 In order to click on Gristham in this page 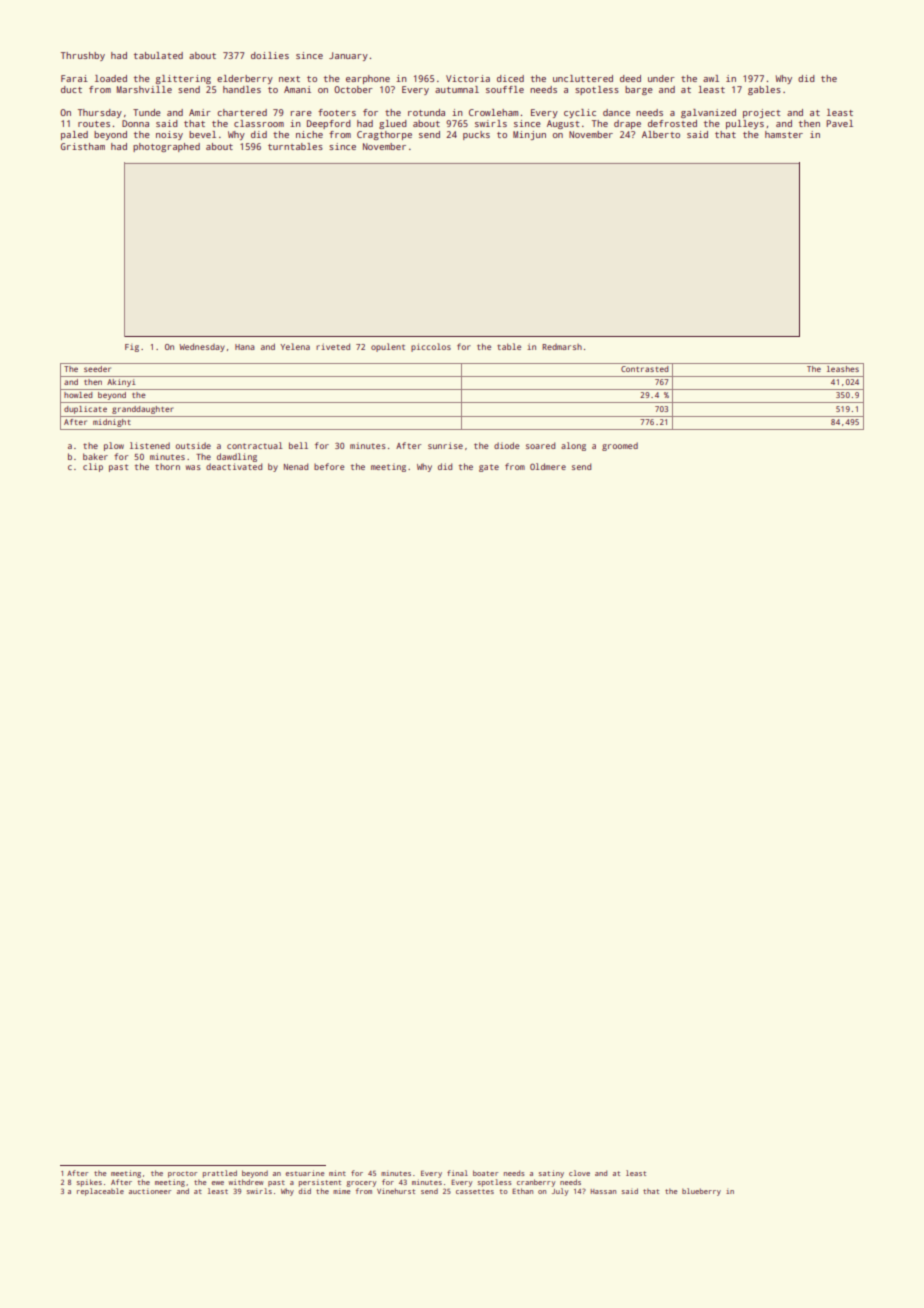, I will do `click(83, 146)`.
